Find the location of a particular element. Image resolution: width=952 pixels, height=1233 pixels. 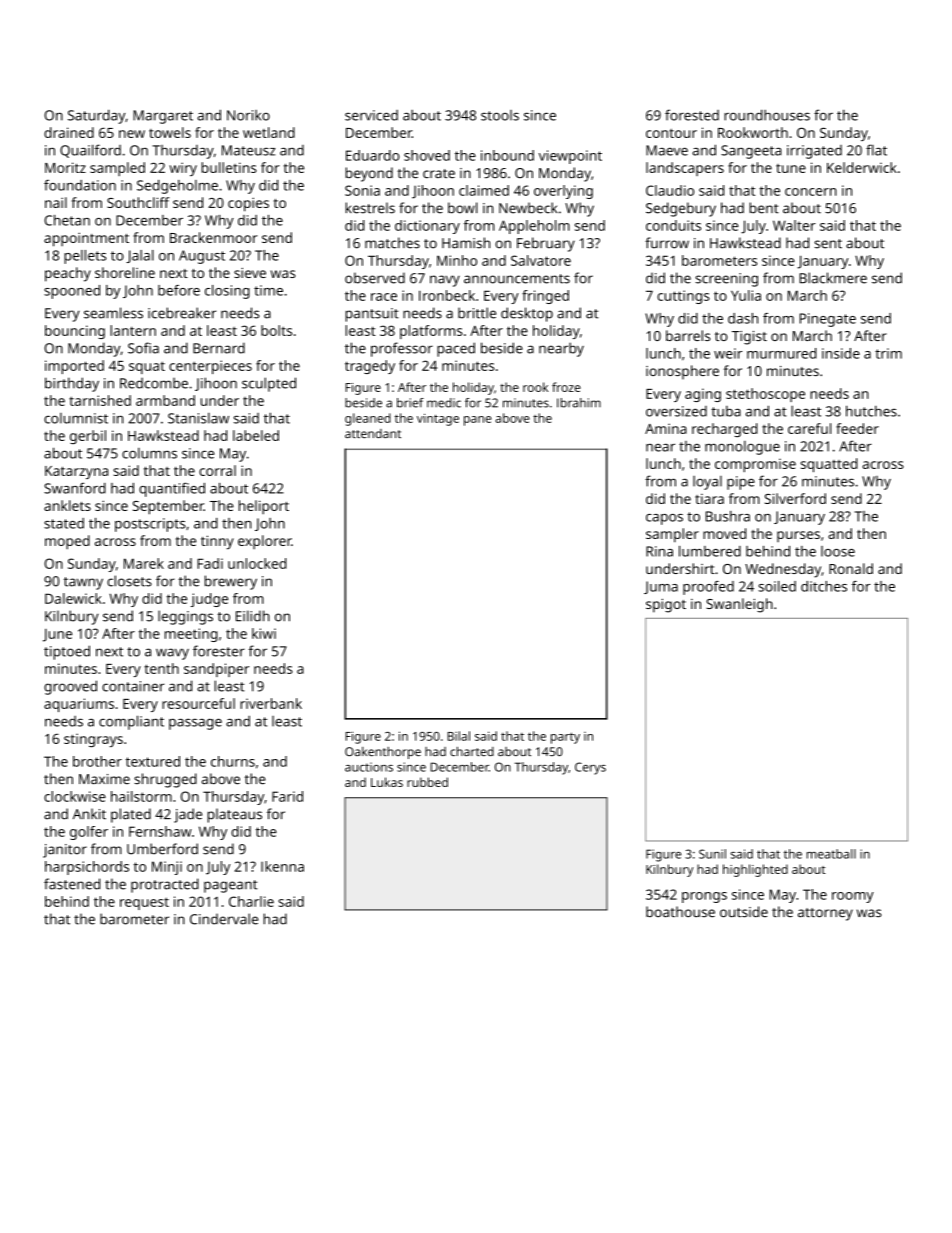

outside is located at coordinates (744, 912).
